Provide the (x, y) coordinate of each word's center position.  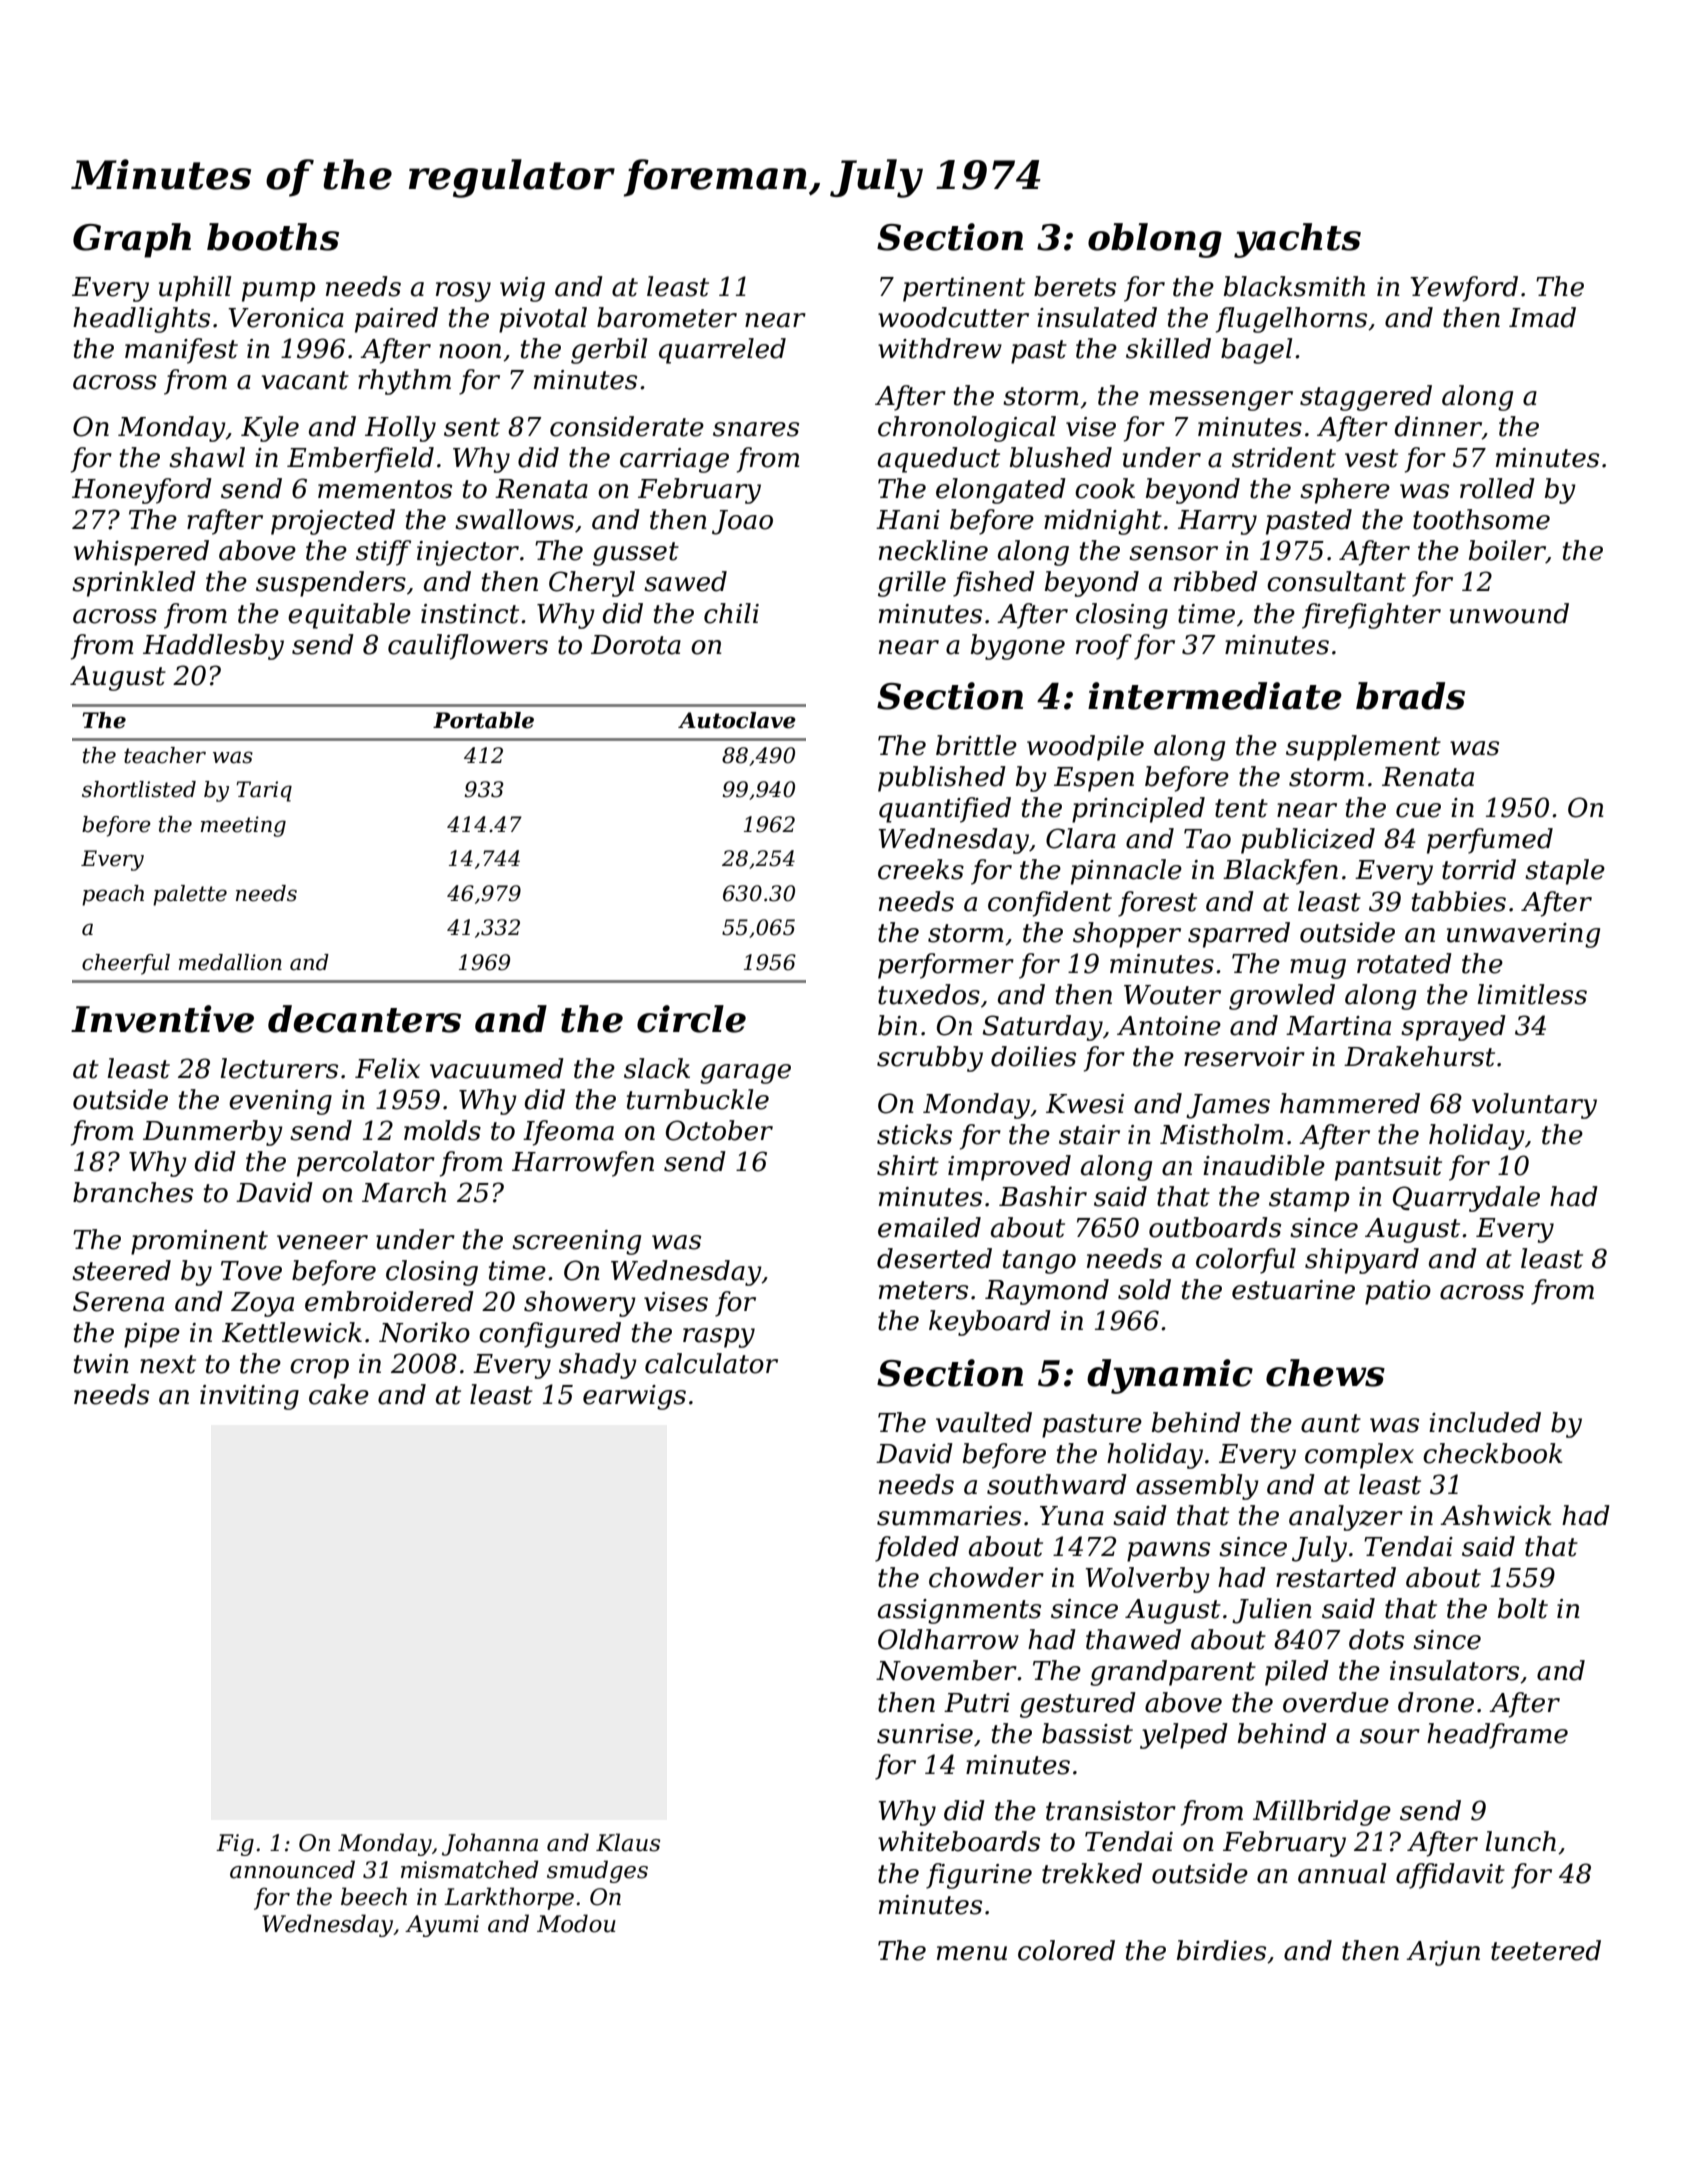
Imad (1542, 317)
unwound (1509, 613)
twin (101, 1364)
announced (292, 1869)
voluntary (1534, 1106)
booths (273, 237)
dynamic (1170, 1376)
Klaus (628, 1842)
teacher (165, 755)
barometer (667, 317)
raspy (719, 1338)
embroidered (389, 1301)
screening (576, 1242)
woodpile (1085, 748)
